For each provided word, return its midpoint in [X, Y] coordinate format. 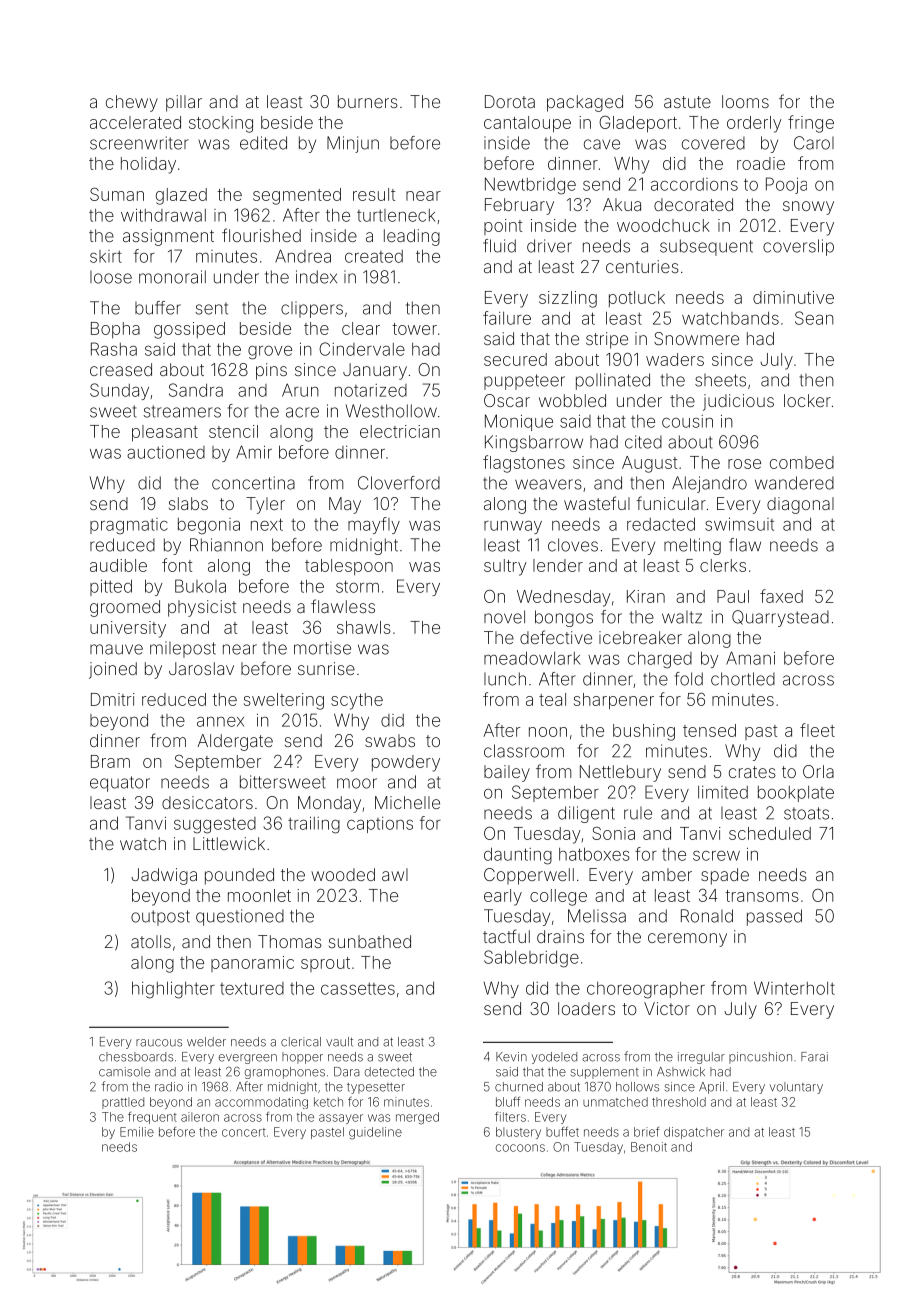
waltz [682, 617]
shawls [364, 627]
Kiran [646, 596]
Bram [110, 761]
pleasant [165, 433]
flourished [261, 235]
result [374, 194]
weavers [548, 484]
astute [687, 102]
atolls [151, 941]
